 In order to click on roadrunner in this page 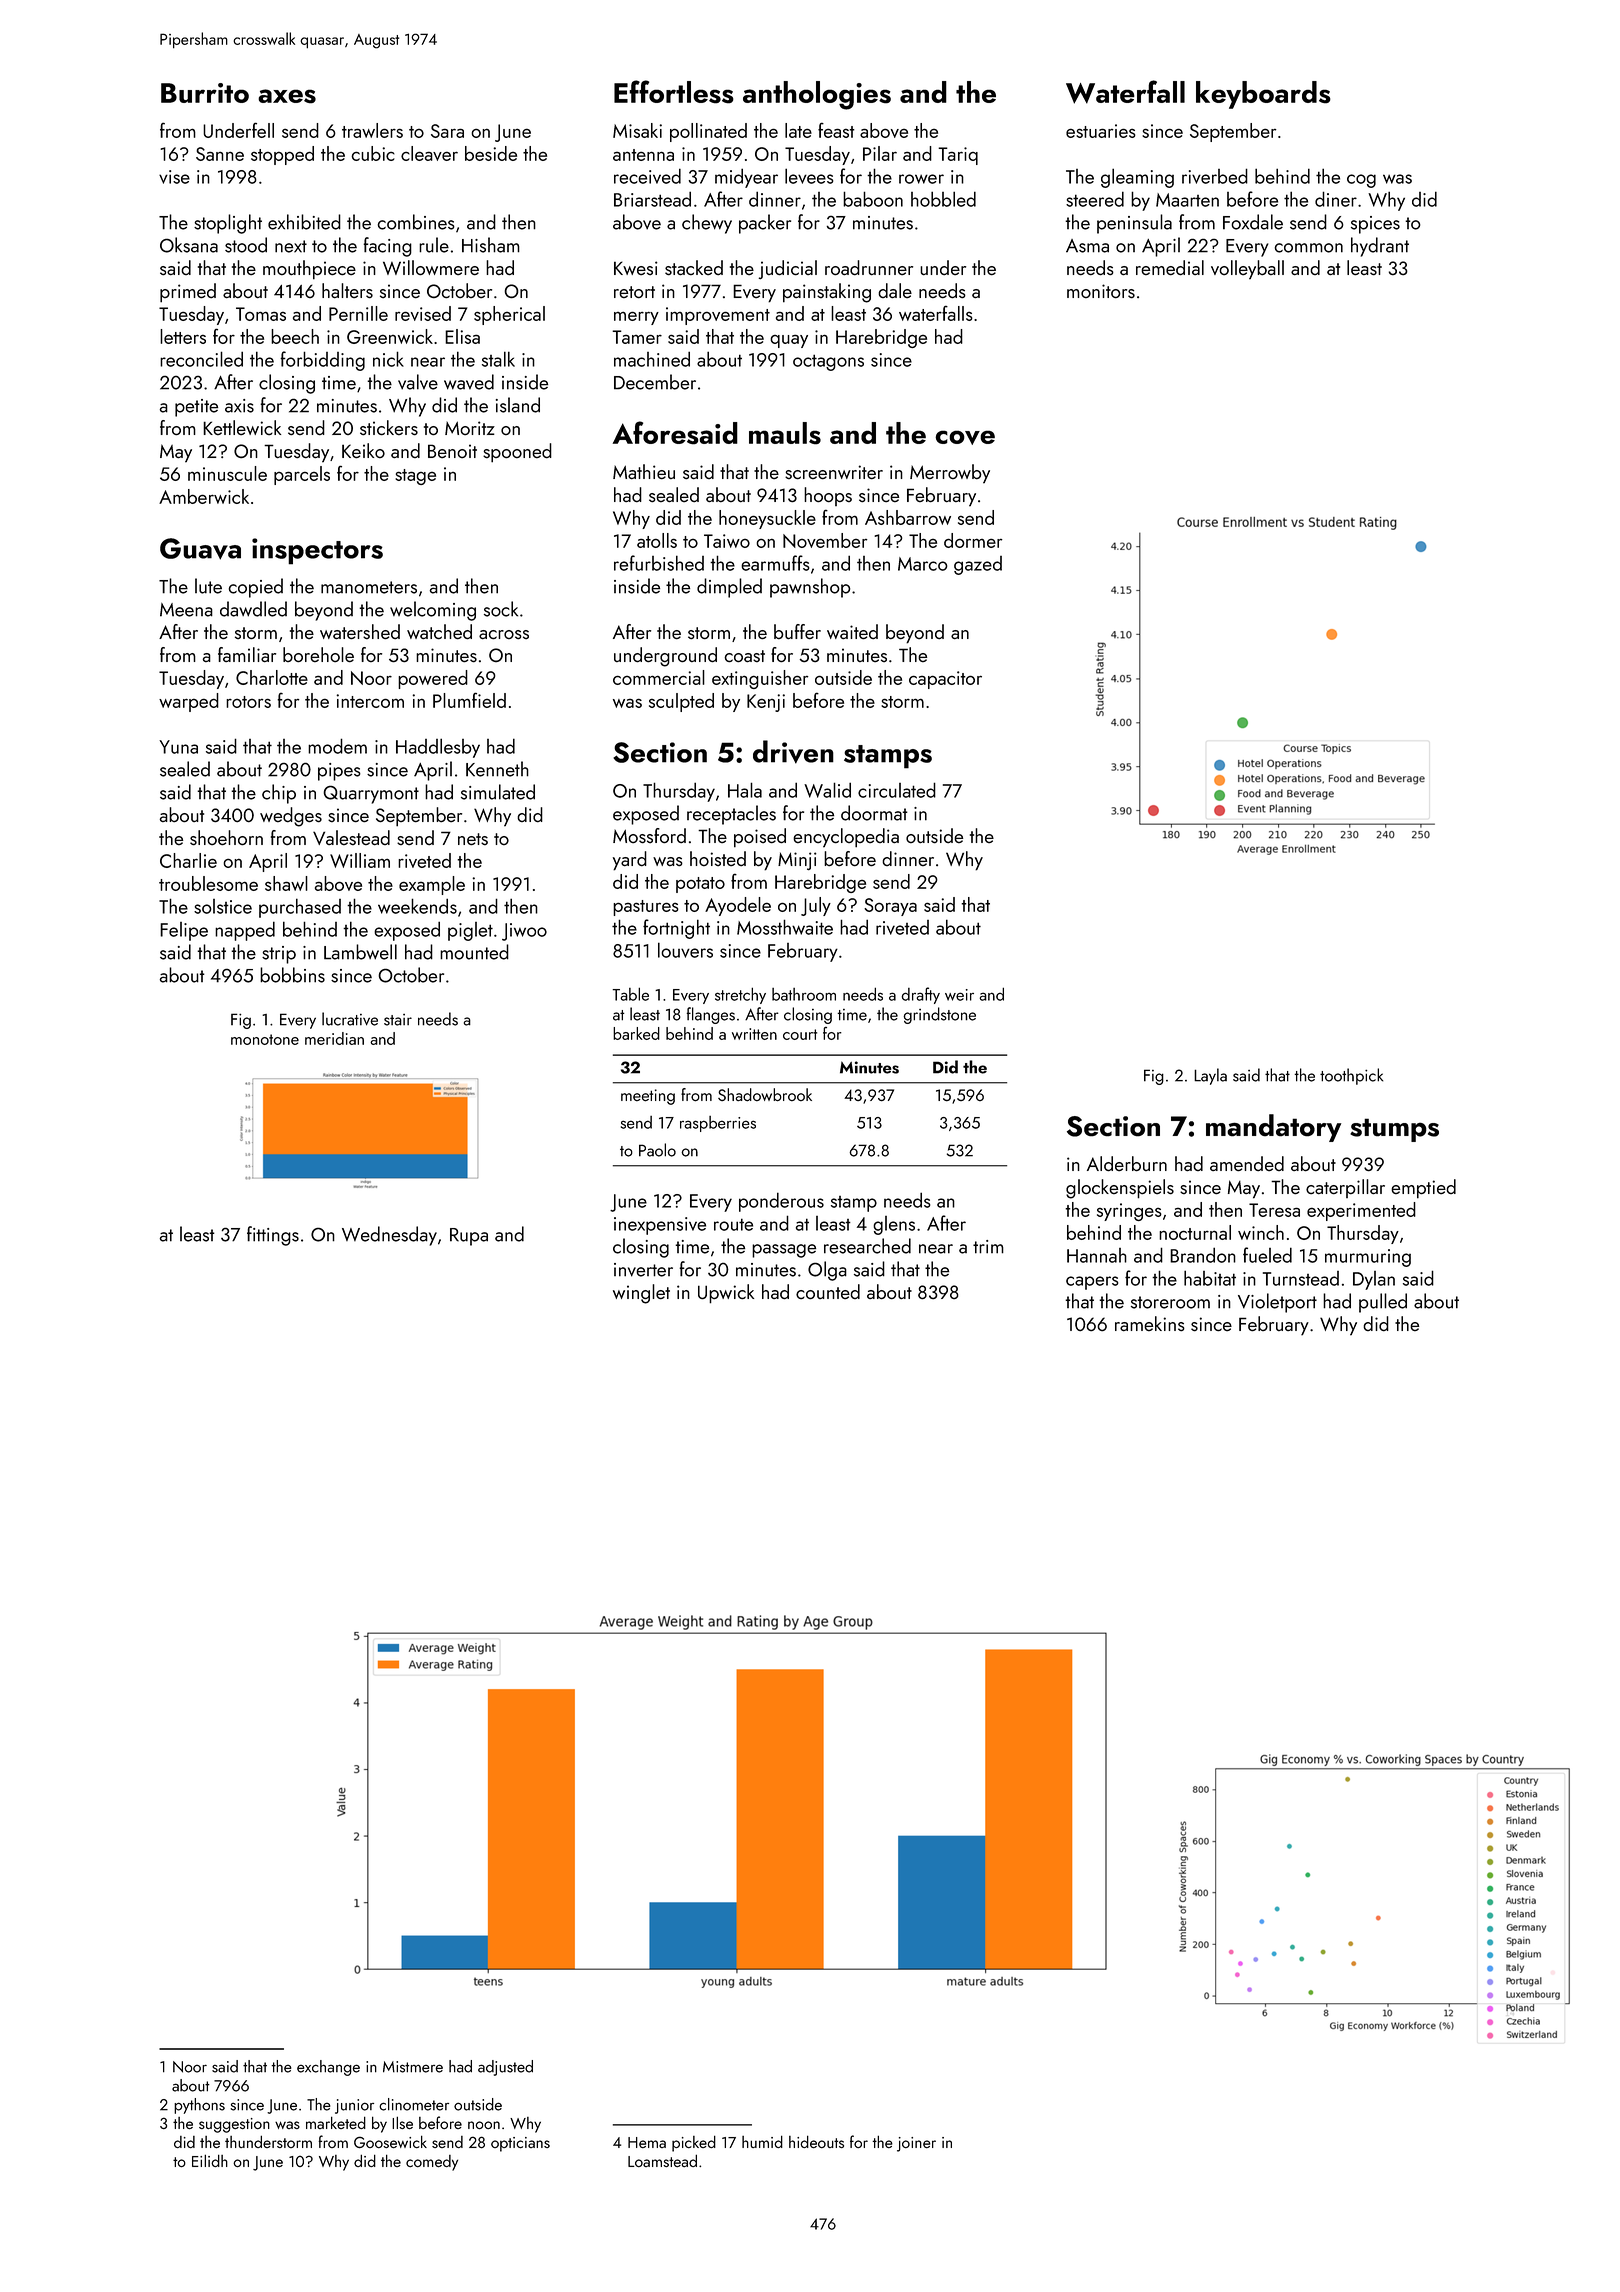, I will do `click(869, 267)`.
